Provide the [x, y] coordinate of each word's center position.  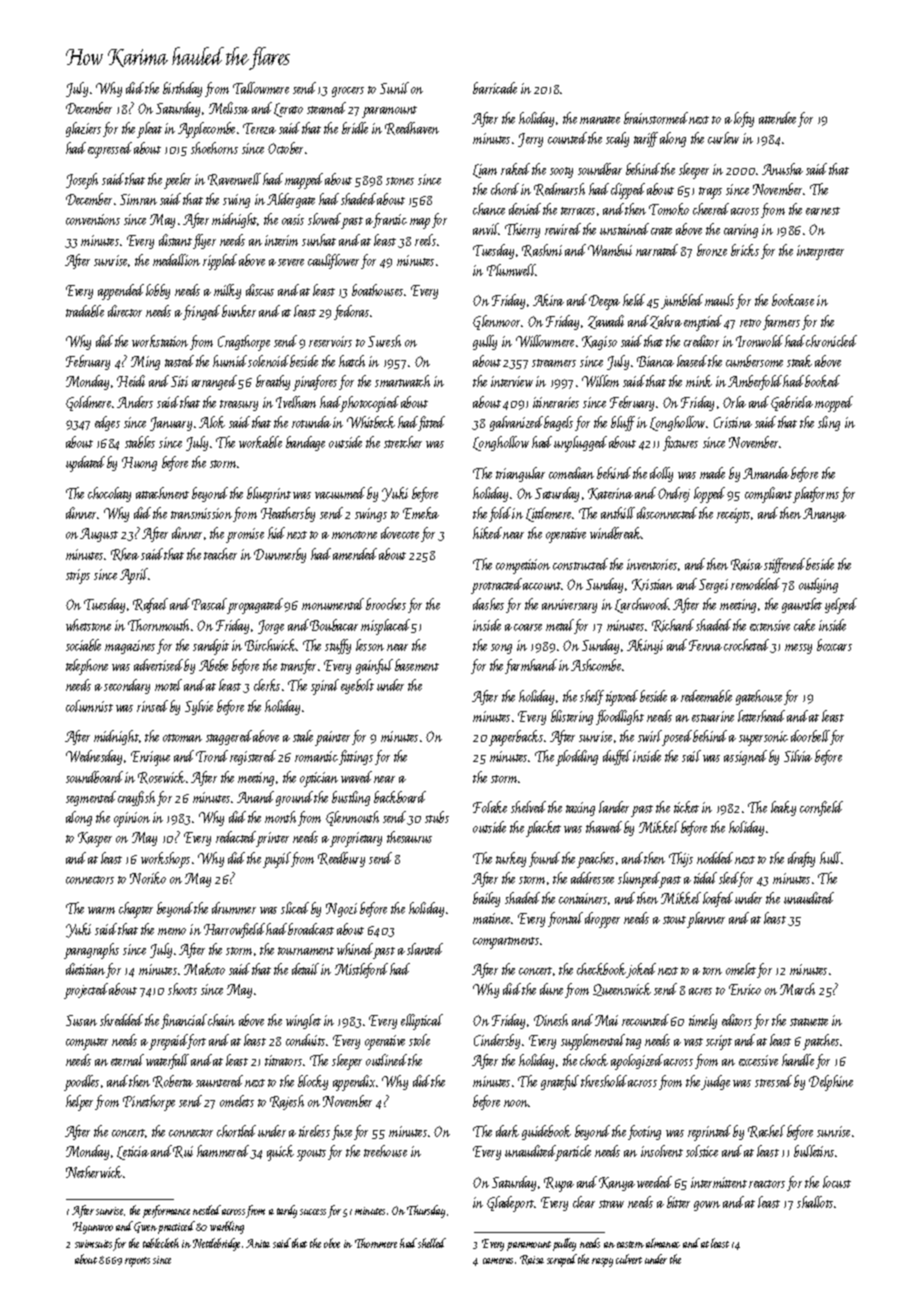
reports [137, 1262]
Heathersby [288, 514]
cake [804, 625]
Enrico [745, 989]
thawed [604, 827]
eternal [127, 1060]
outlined [386, 1060]
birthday [182, 89]
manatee [600, 120]
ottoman [182, 738]
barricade [495, 88]
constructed [580, 564]
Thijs [681, 859]
